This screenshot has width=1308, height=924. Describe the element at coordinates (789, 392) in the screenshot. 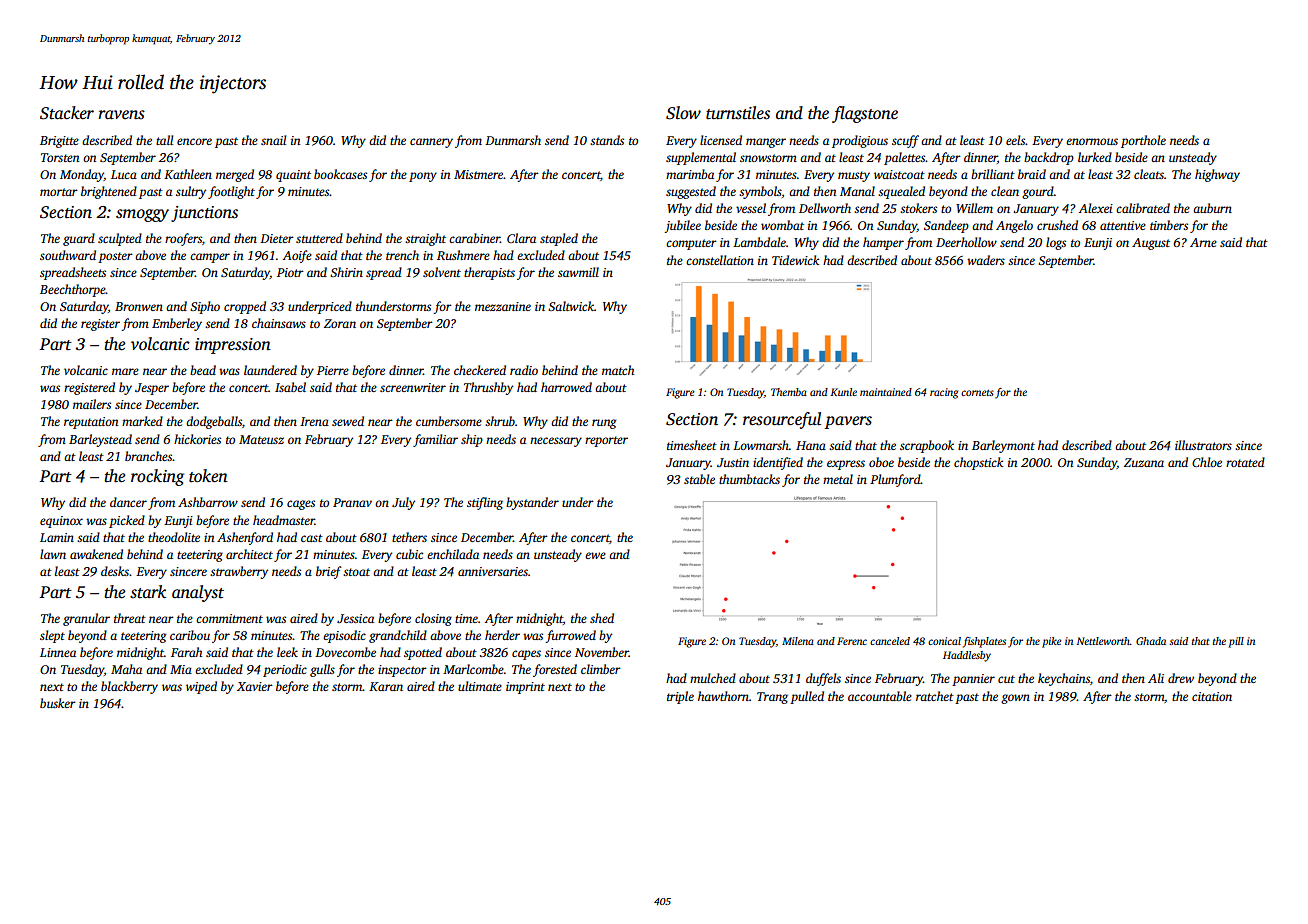

I see `Themba` at that location.
